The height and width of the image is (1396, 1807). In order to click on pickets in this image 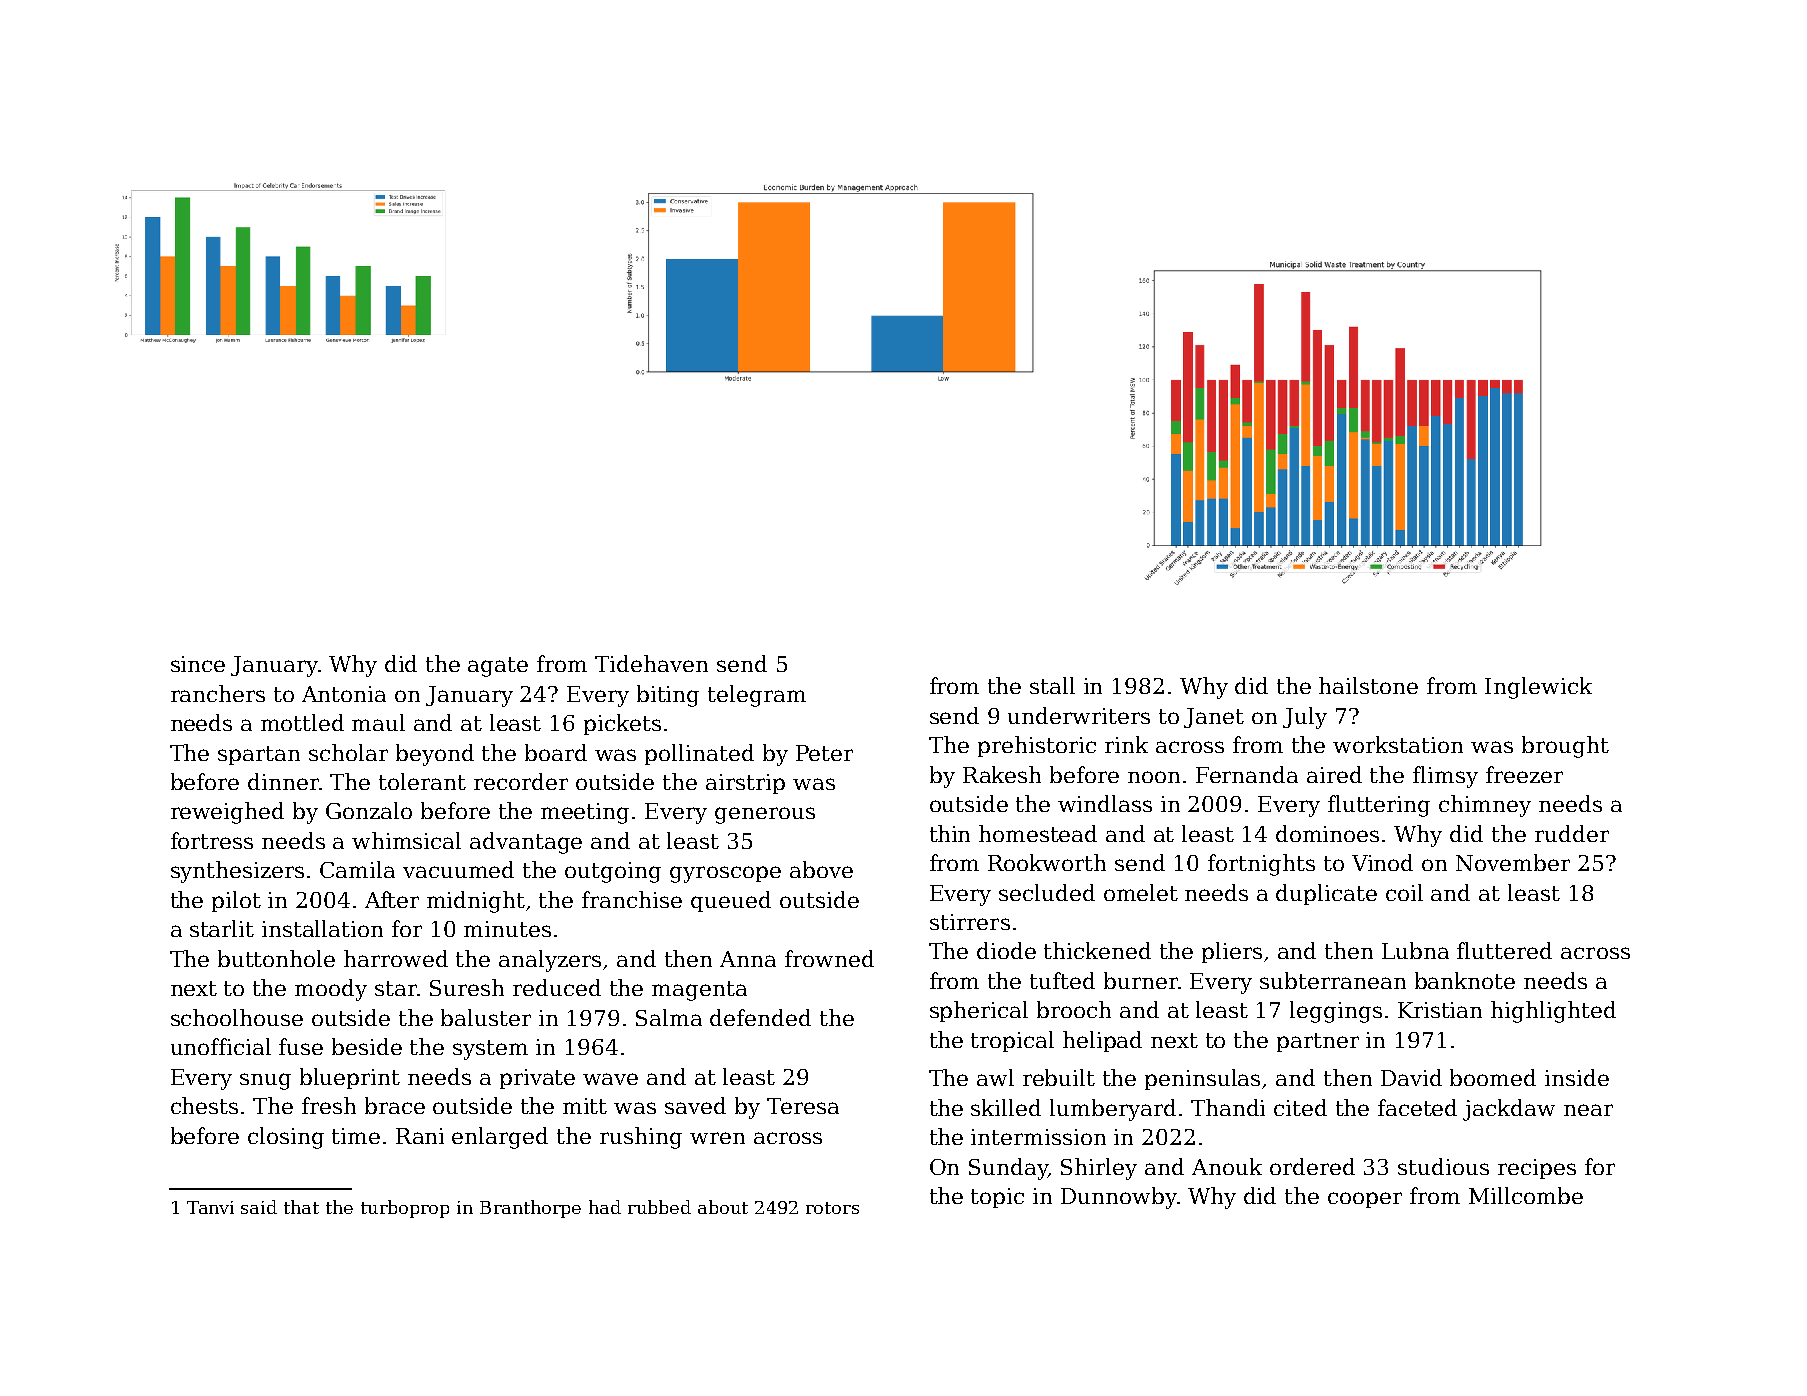, I will do `click(622, 724)`.
